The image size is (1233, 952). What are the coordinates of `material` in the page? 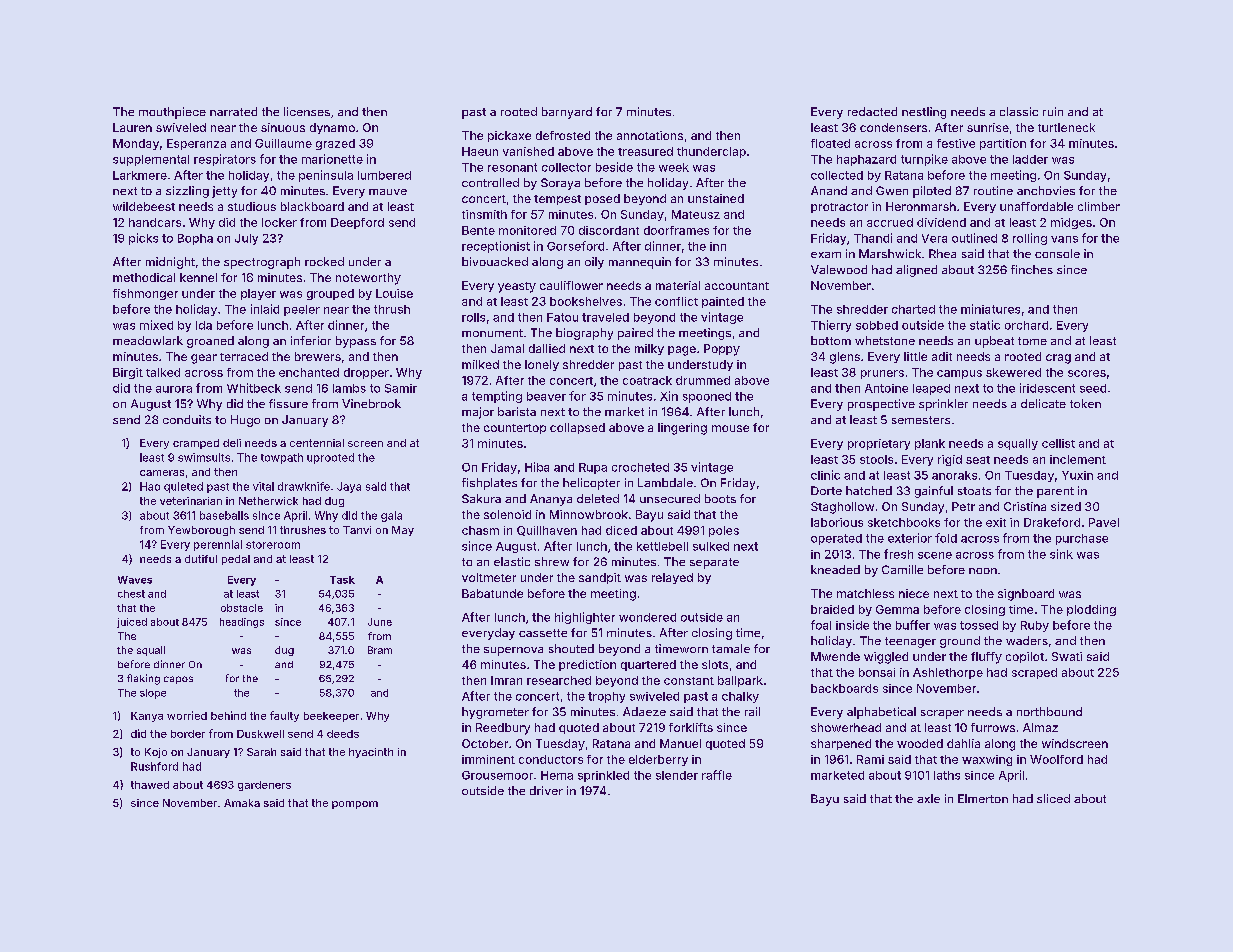 It's located at (678, 285).
